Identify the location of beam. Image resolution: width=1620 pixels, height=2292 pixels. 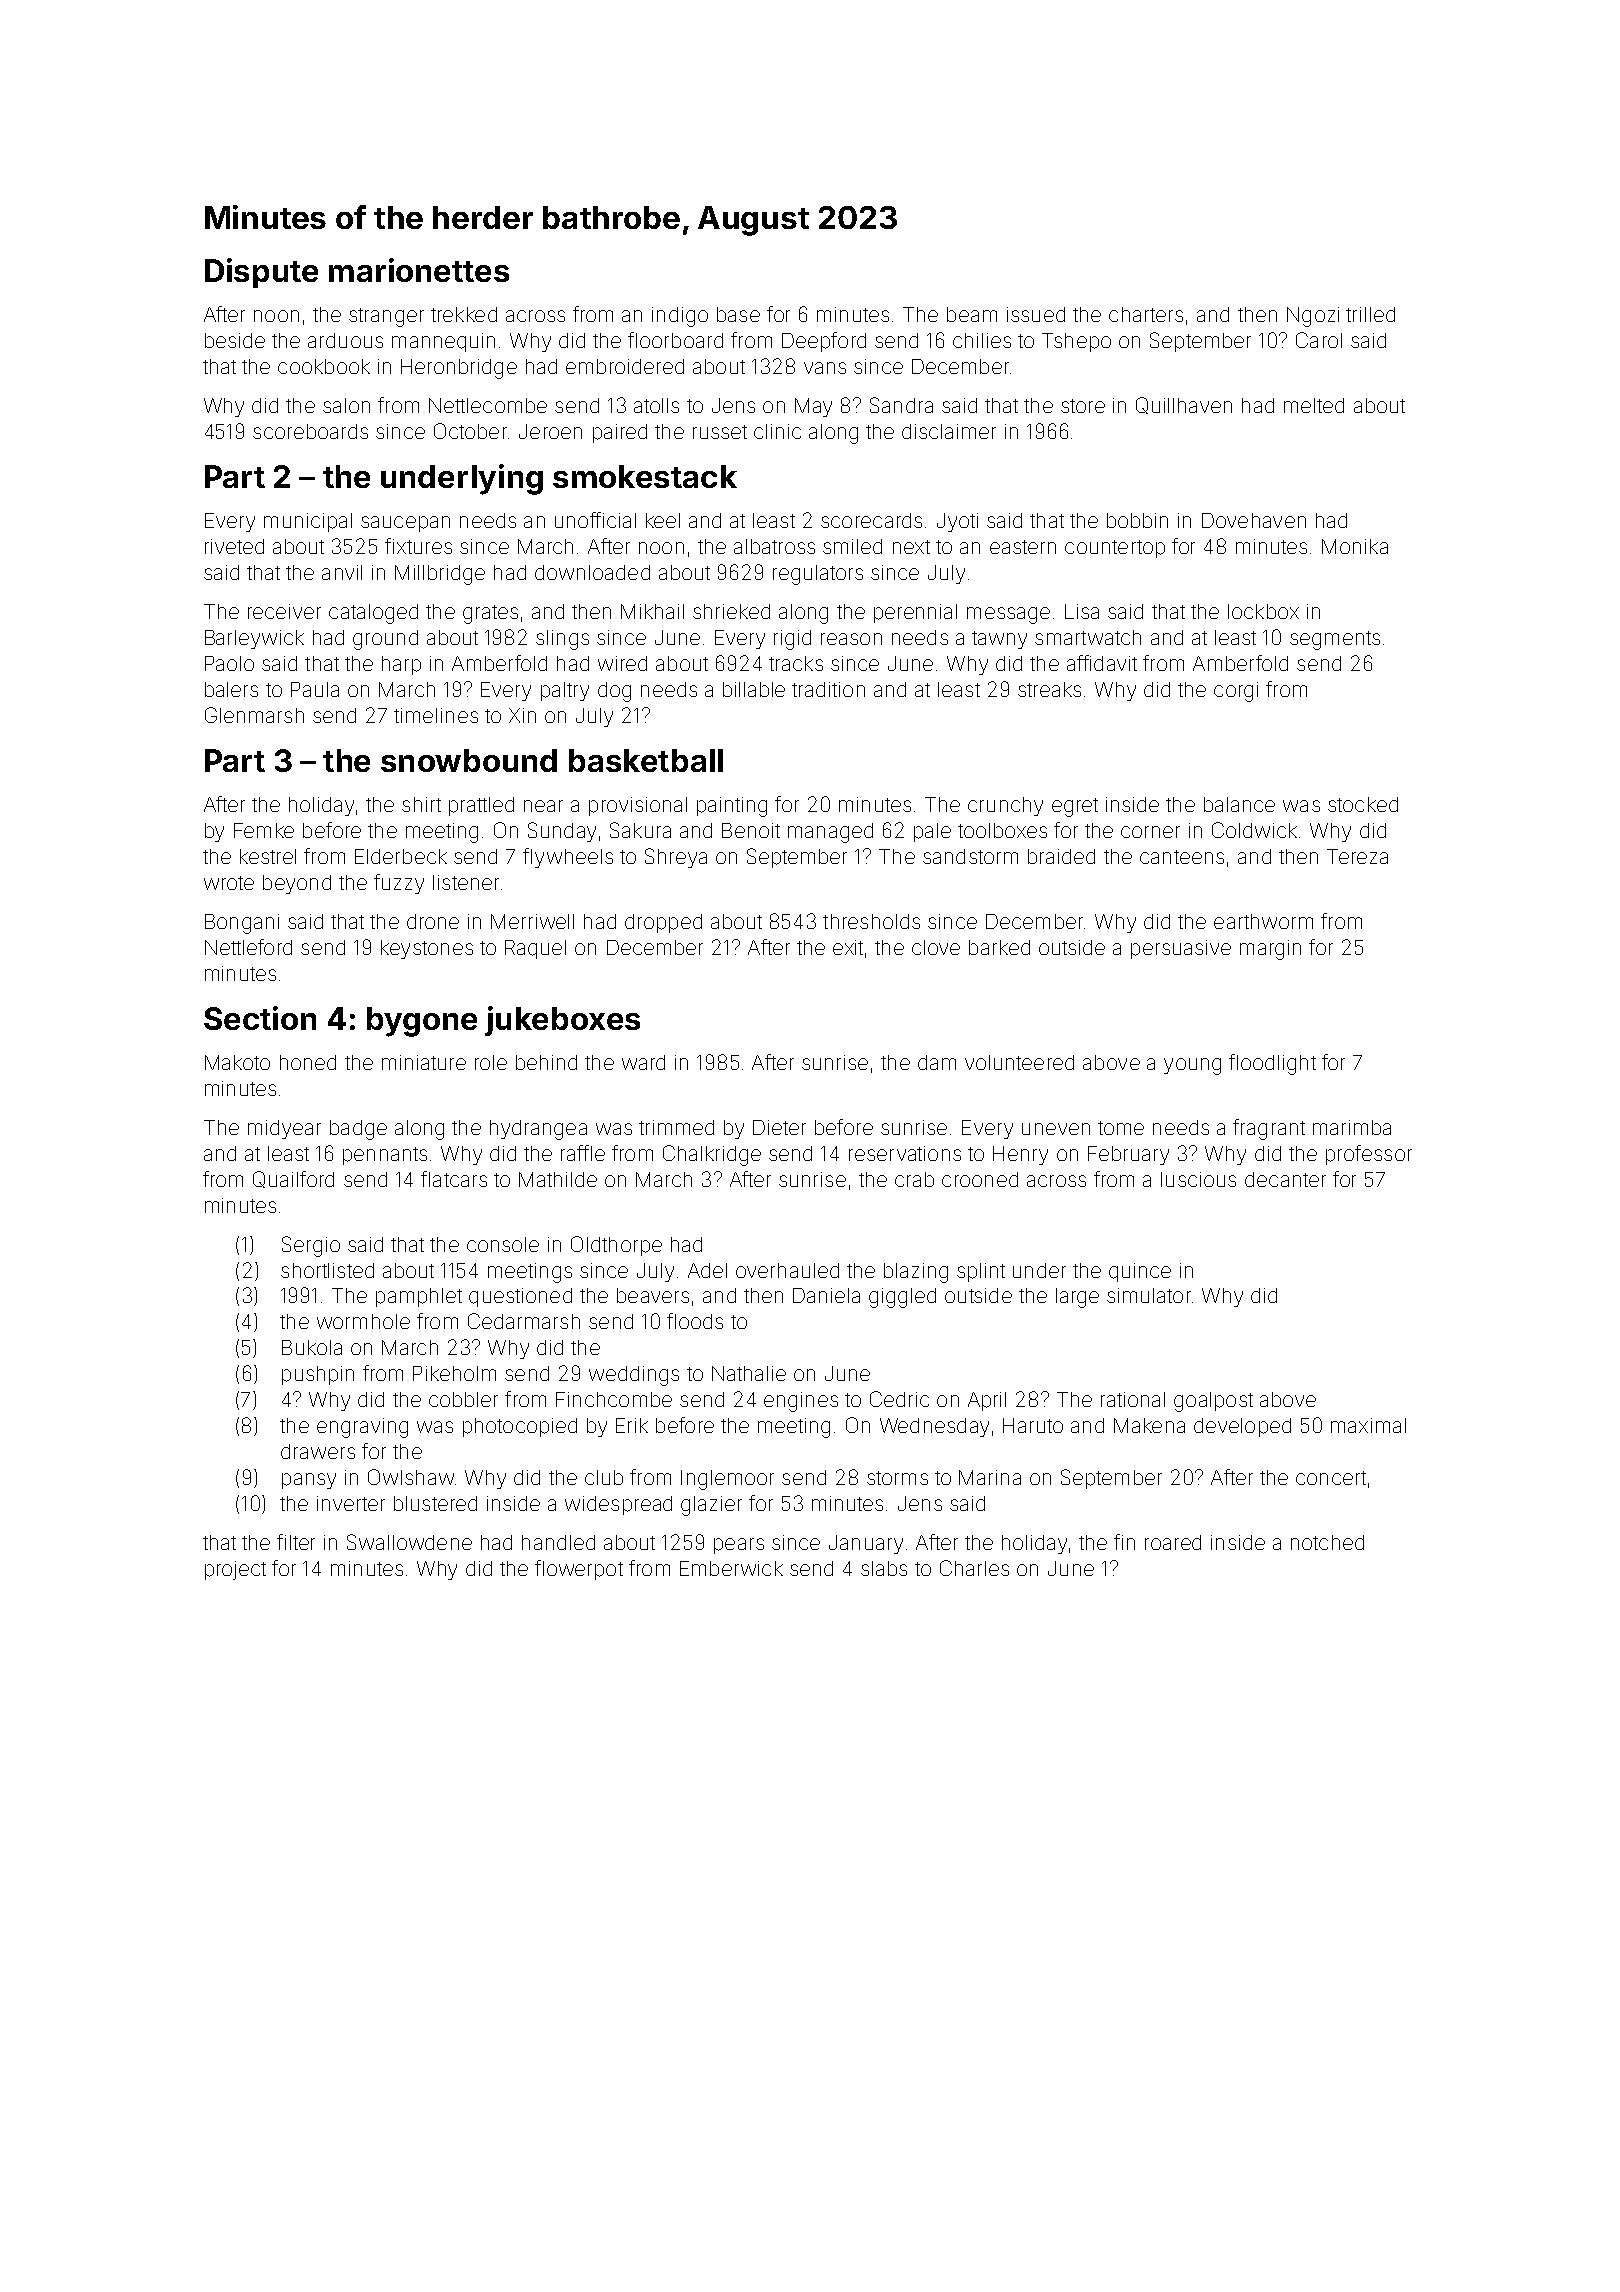
(972, 314).
